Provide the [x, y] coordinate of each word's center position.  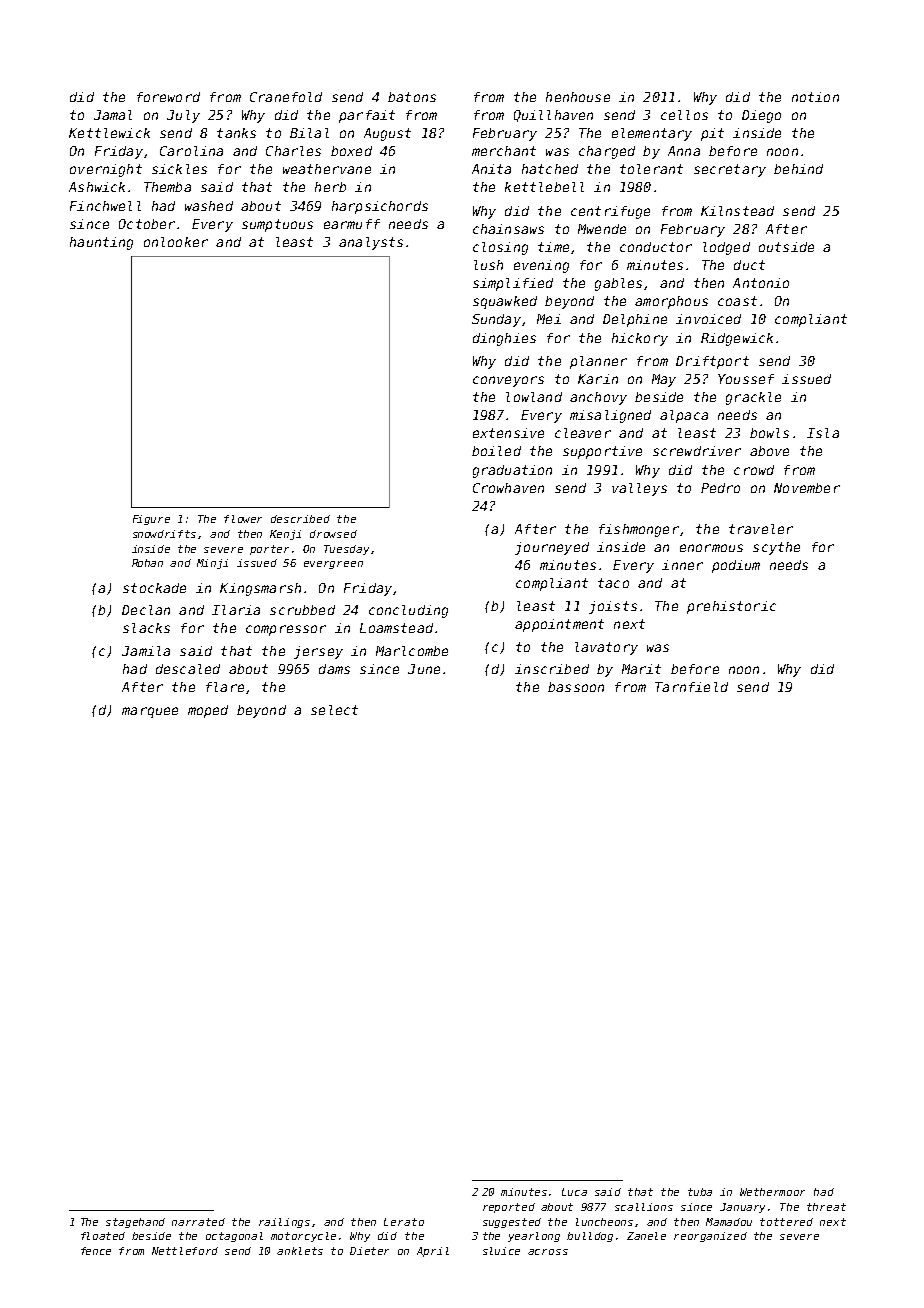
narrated [198, 1222]
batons [412, 97]
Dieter [369, 1251]
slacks [146, 628]
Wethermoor [772, 1192]
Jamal [113, 115]
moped [208, 711]
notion [815, 97]
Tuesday [346, 550]
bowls [769, 433]
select [334, 710]
